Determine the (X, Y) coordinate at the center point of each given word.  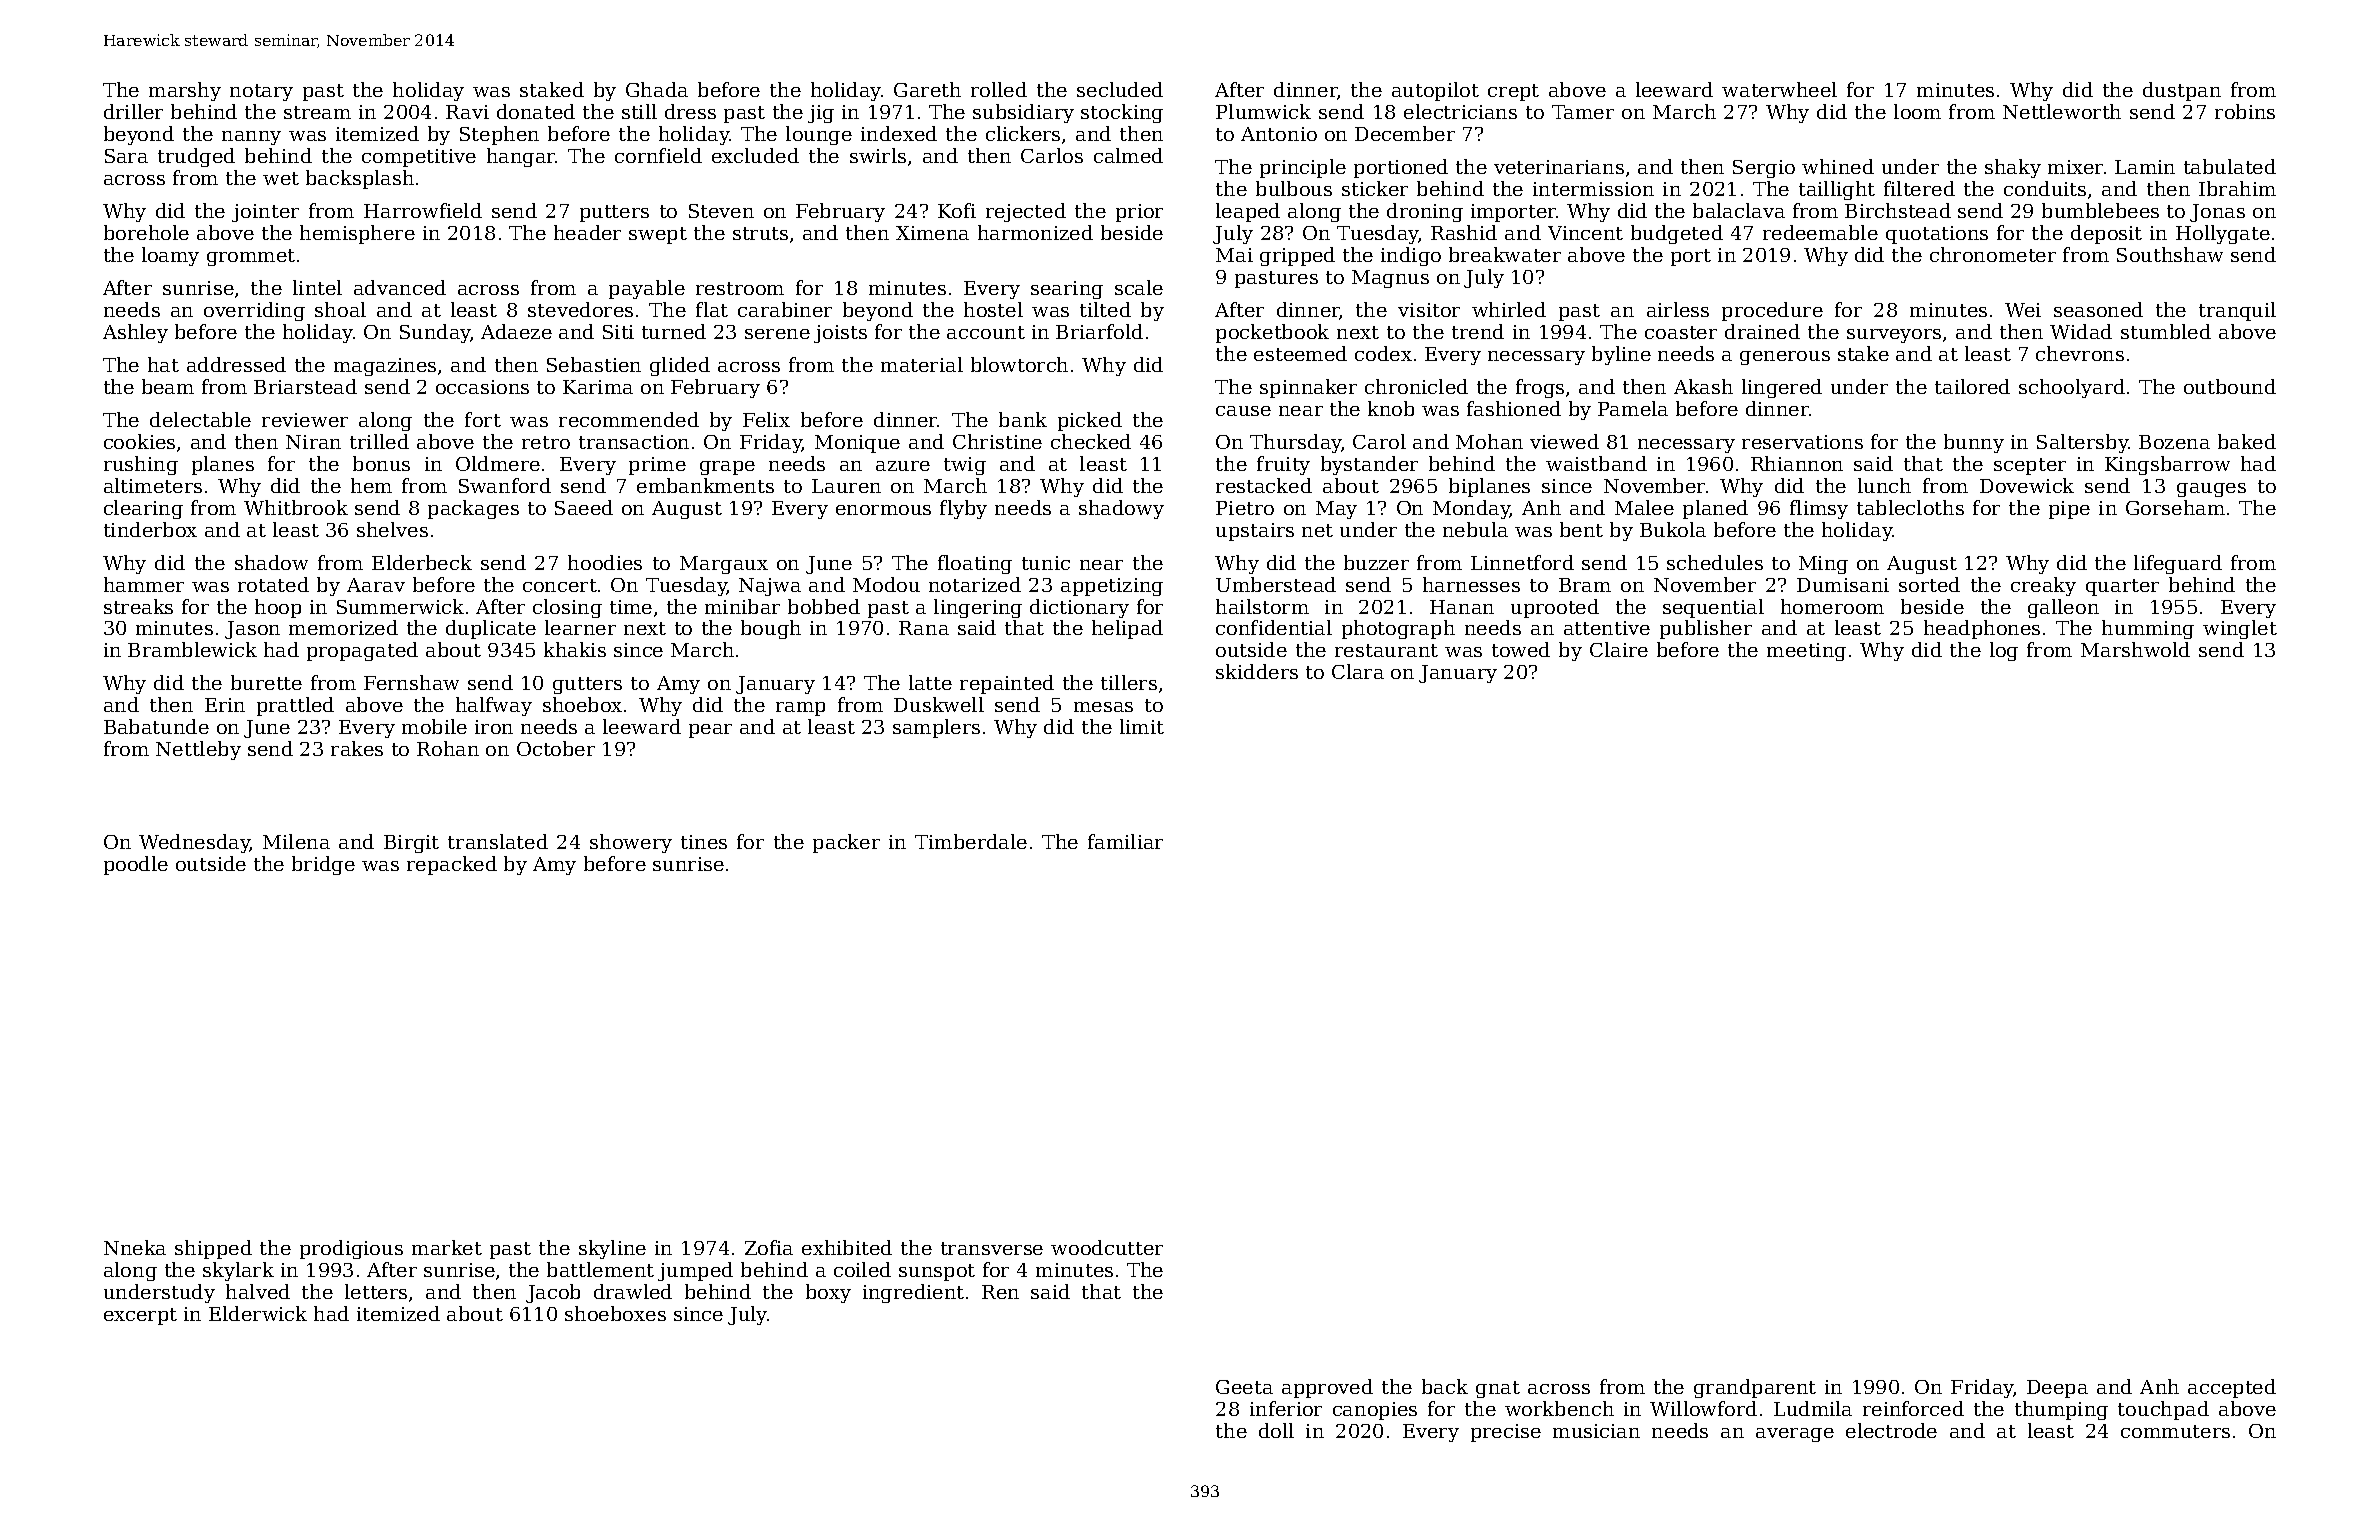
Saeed (584, 507)
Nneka (135, 1247)
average (1795, 1435)
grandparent (1755, 1388)
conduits (2045, 188)
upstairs (1255, 532)
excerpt (140, 1316)
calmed (1128, 155)
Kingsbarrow (2167, 465)
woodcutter (1107, 1247)
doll (1276, 1430)
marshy (185, 91)
